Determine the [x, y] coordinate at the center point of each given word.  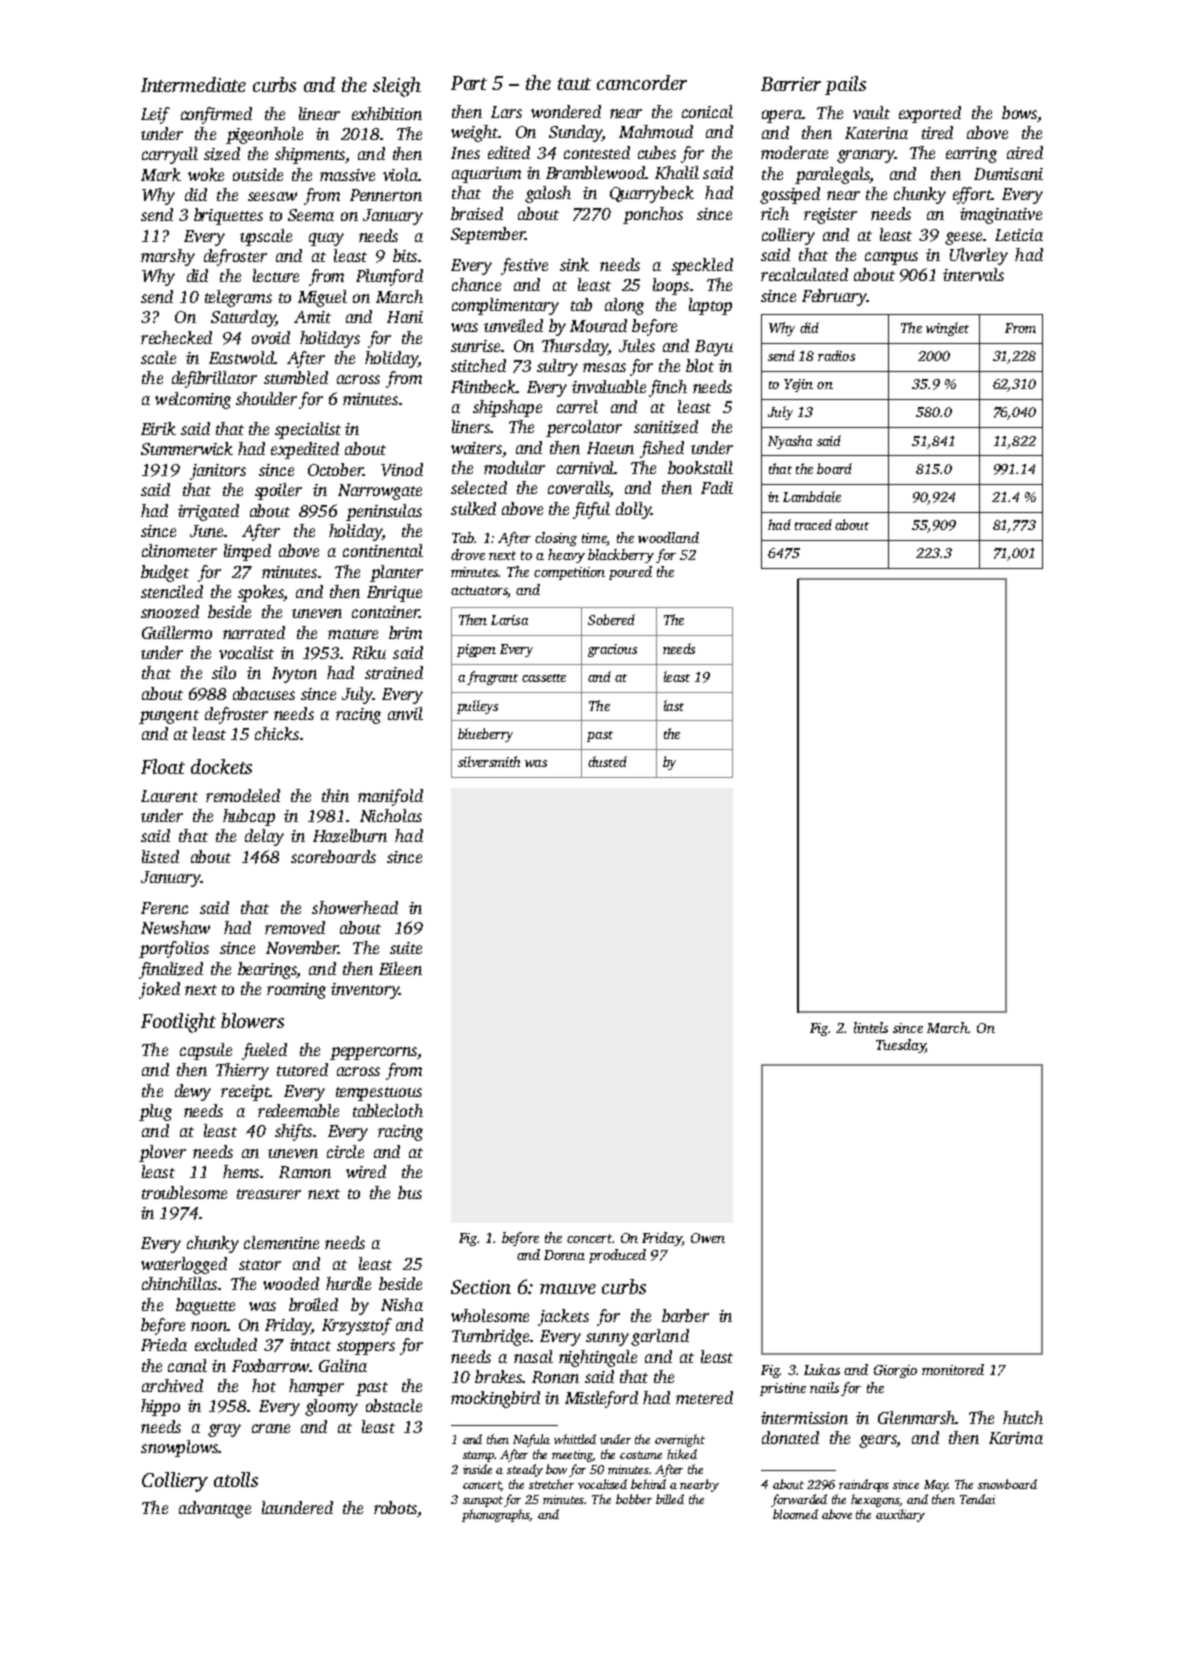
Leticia [1019, 235]
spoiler [278, 491]
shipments [310, 155]
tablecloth [388, 1110]
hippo [160, 1407]
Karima [1016, 1438]
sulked [473, 508]
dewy [193, 1092]
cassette [544, 678]
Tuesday [900, 1046]
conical [707, 111]
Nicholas [391, 815]
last [674, 705]
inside [477, 1469]
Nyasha [790, 442]
